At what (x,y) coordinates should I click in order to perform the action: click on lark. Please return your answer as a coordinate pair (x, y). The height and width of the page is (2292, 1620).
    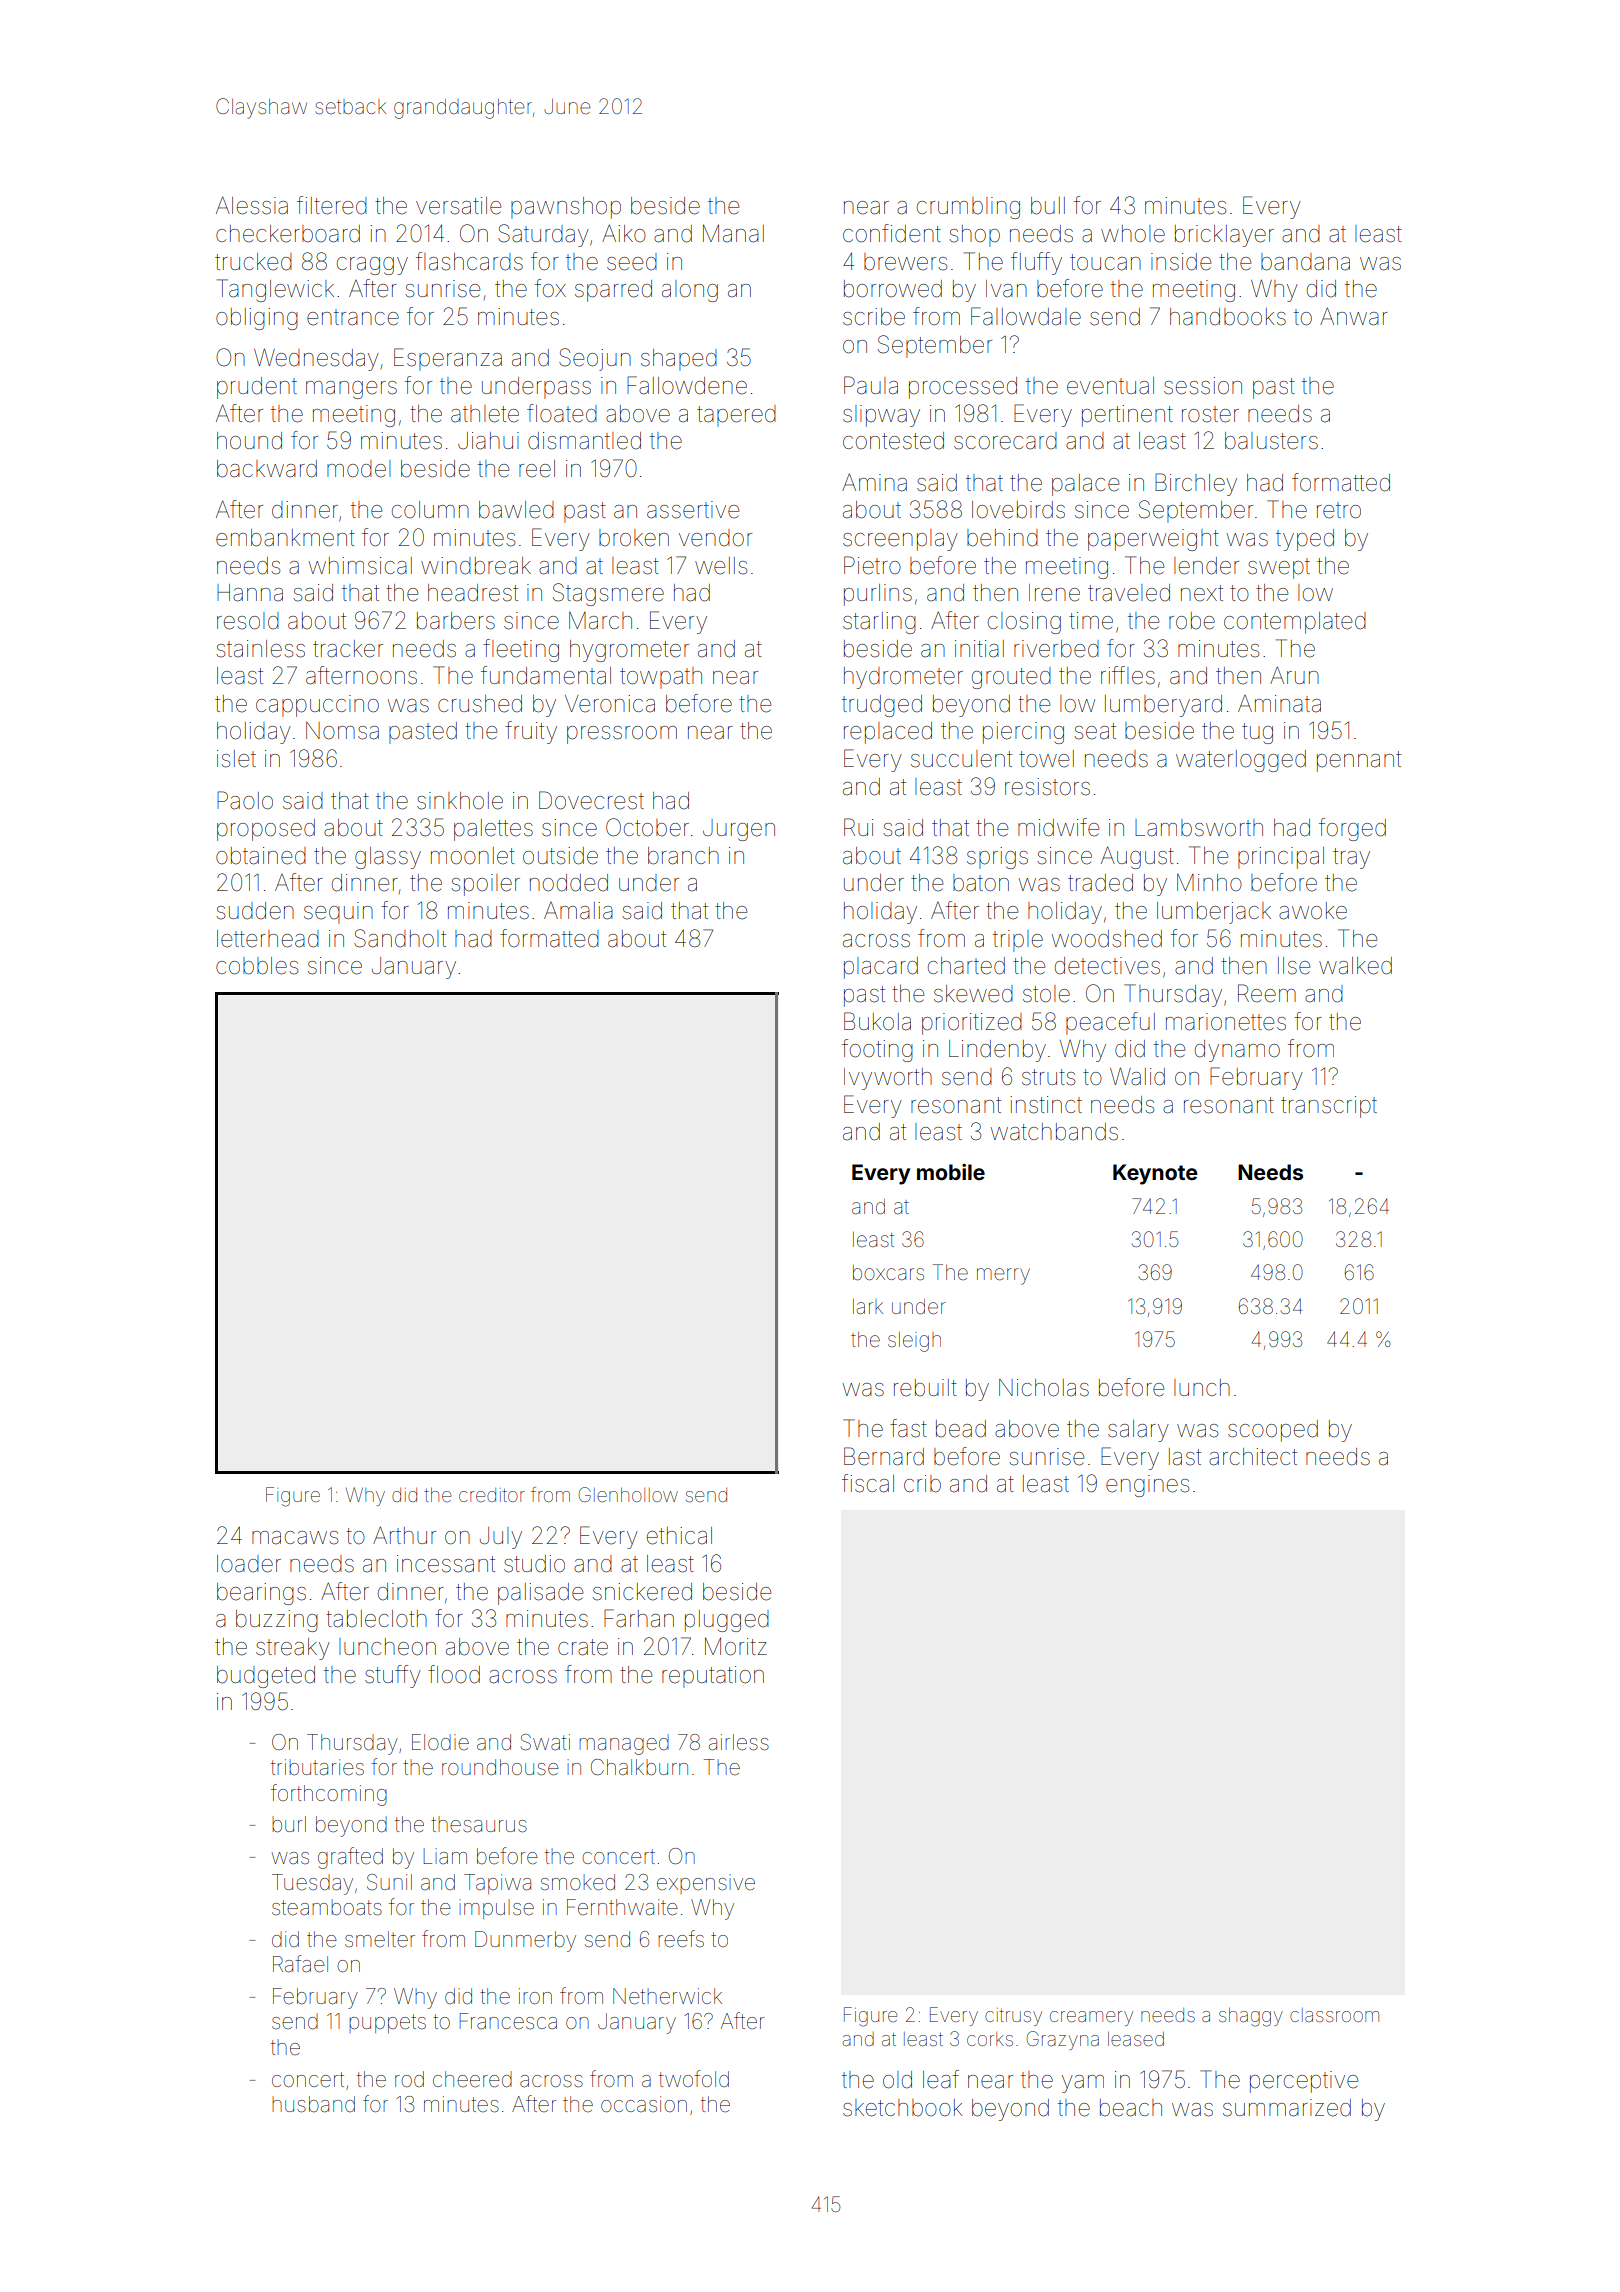
    Looking at the image, I should click on (868, 1306).
